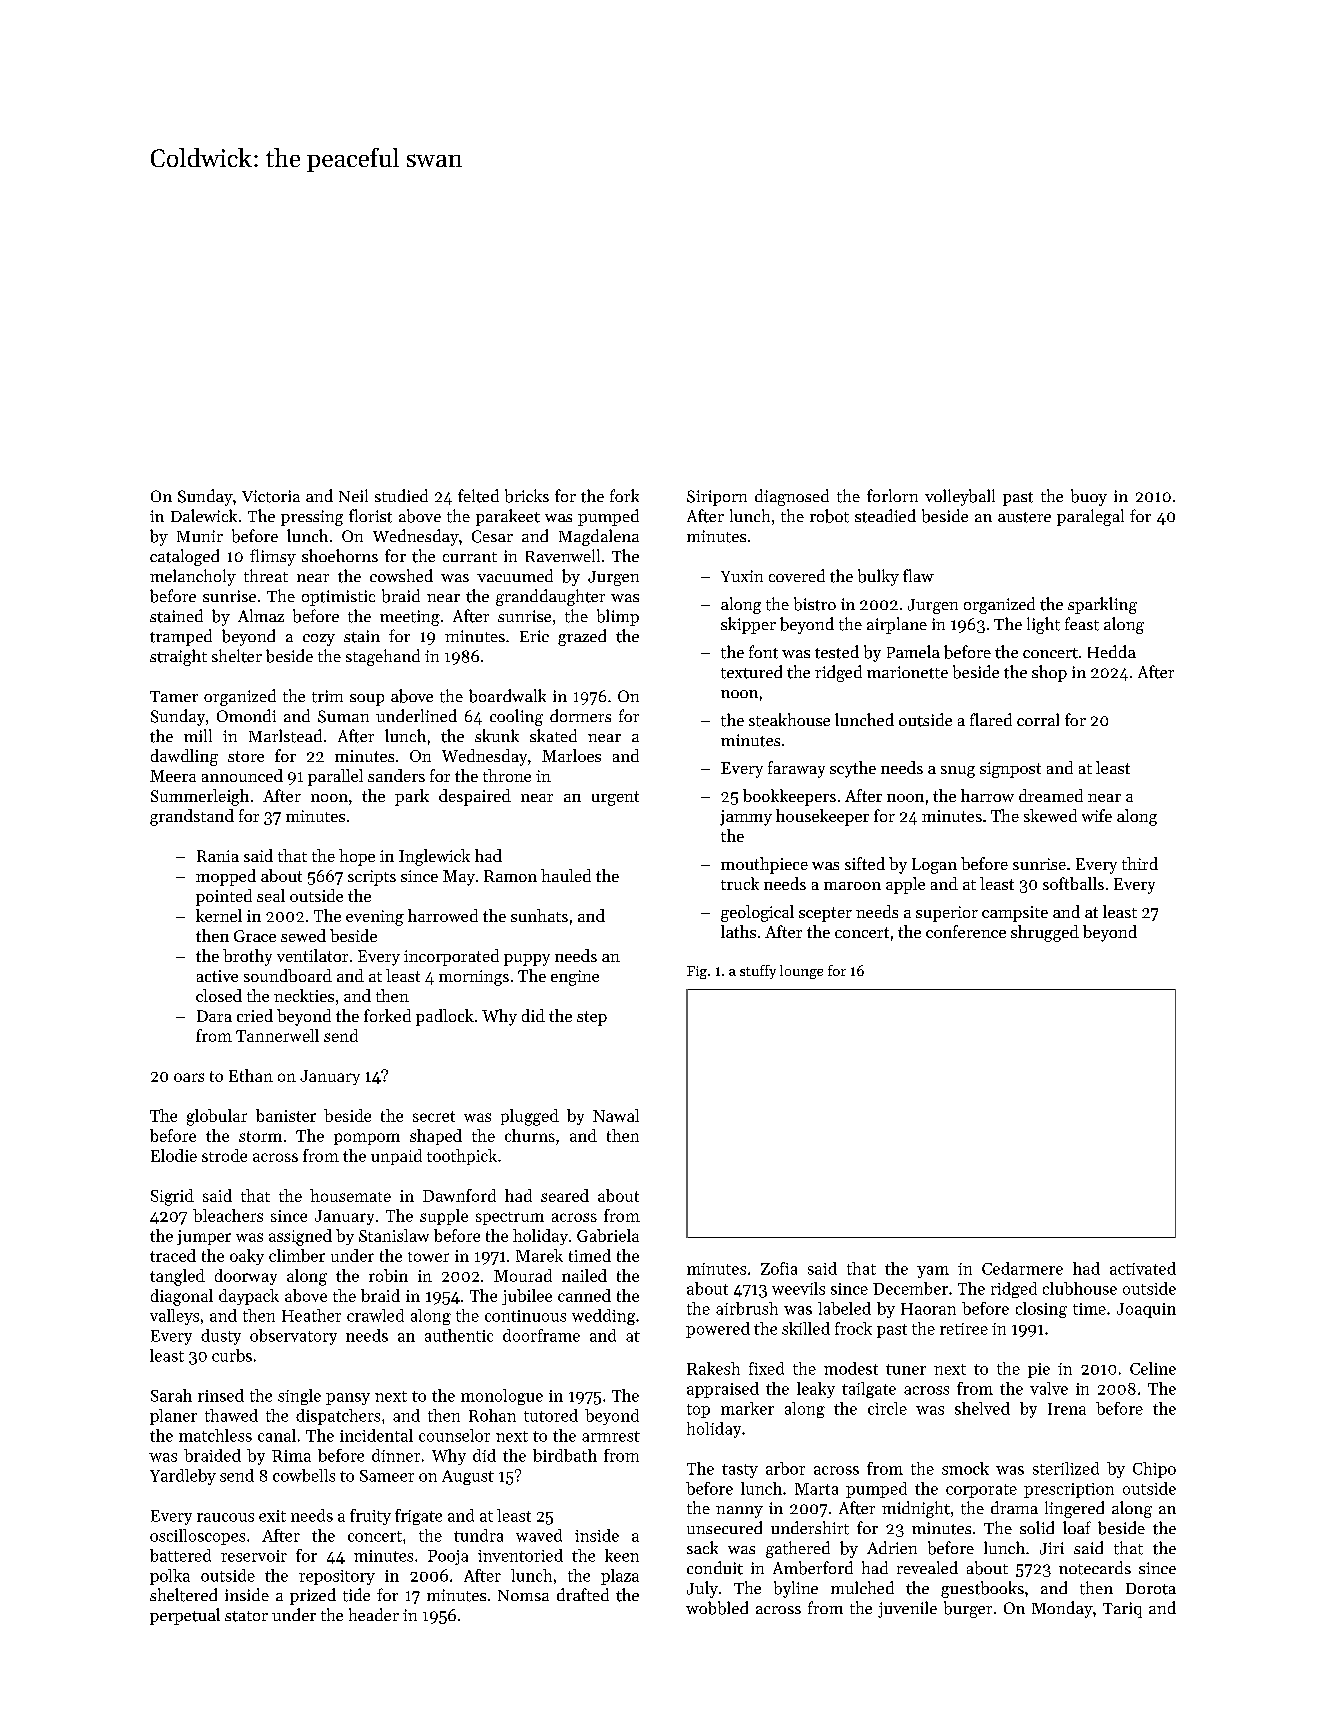 The height and width of the document is (1716, 1326). What do you see at coordinates (367, 1139) in the document?
I see `pompom` at bounding box center [367, 1139].
